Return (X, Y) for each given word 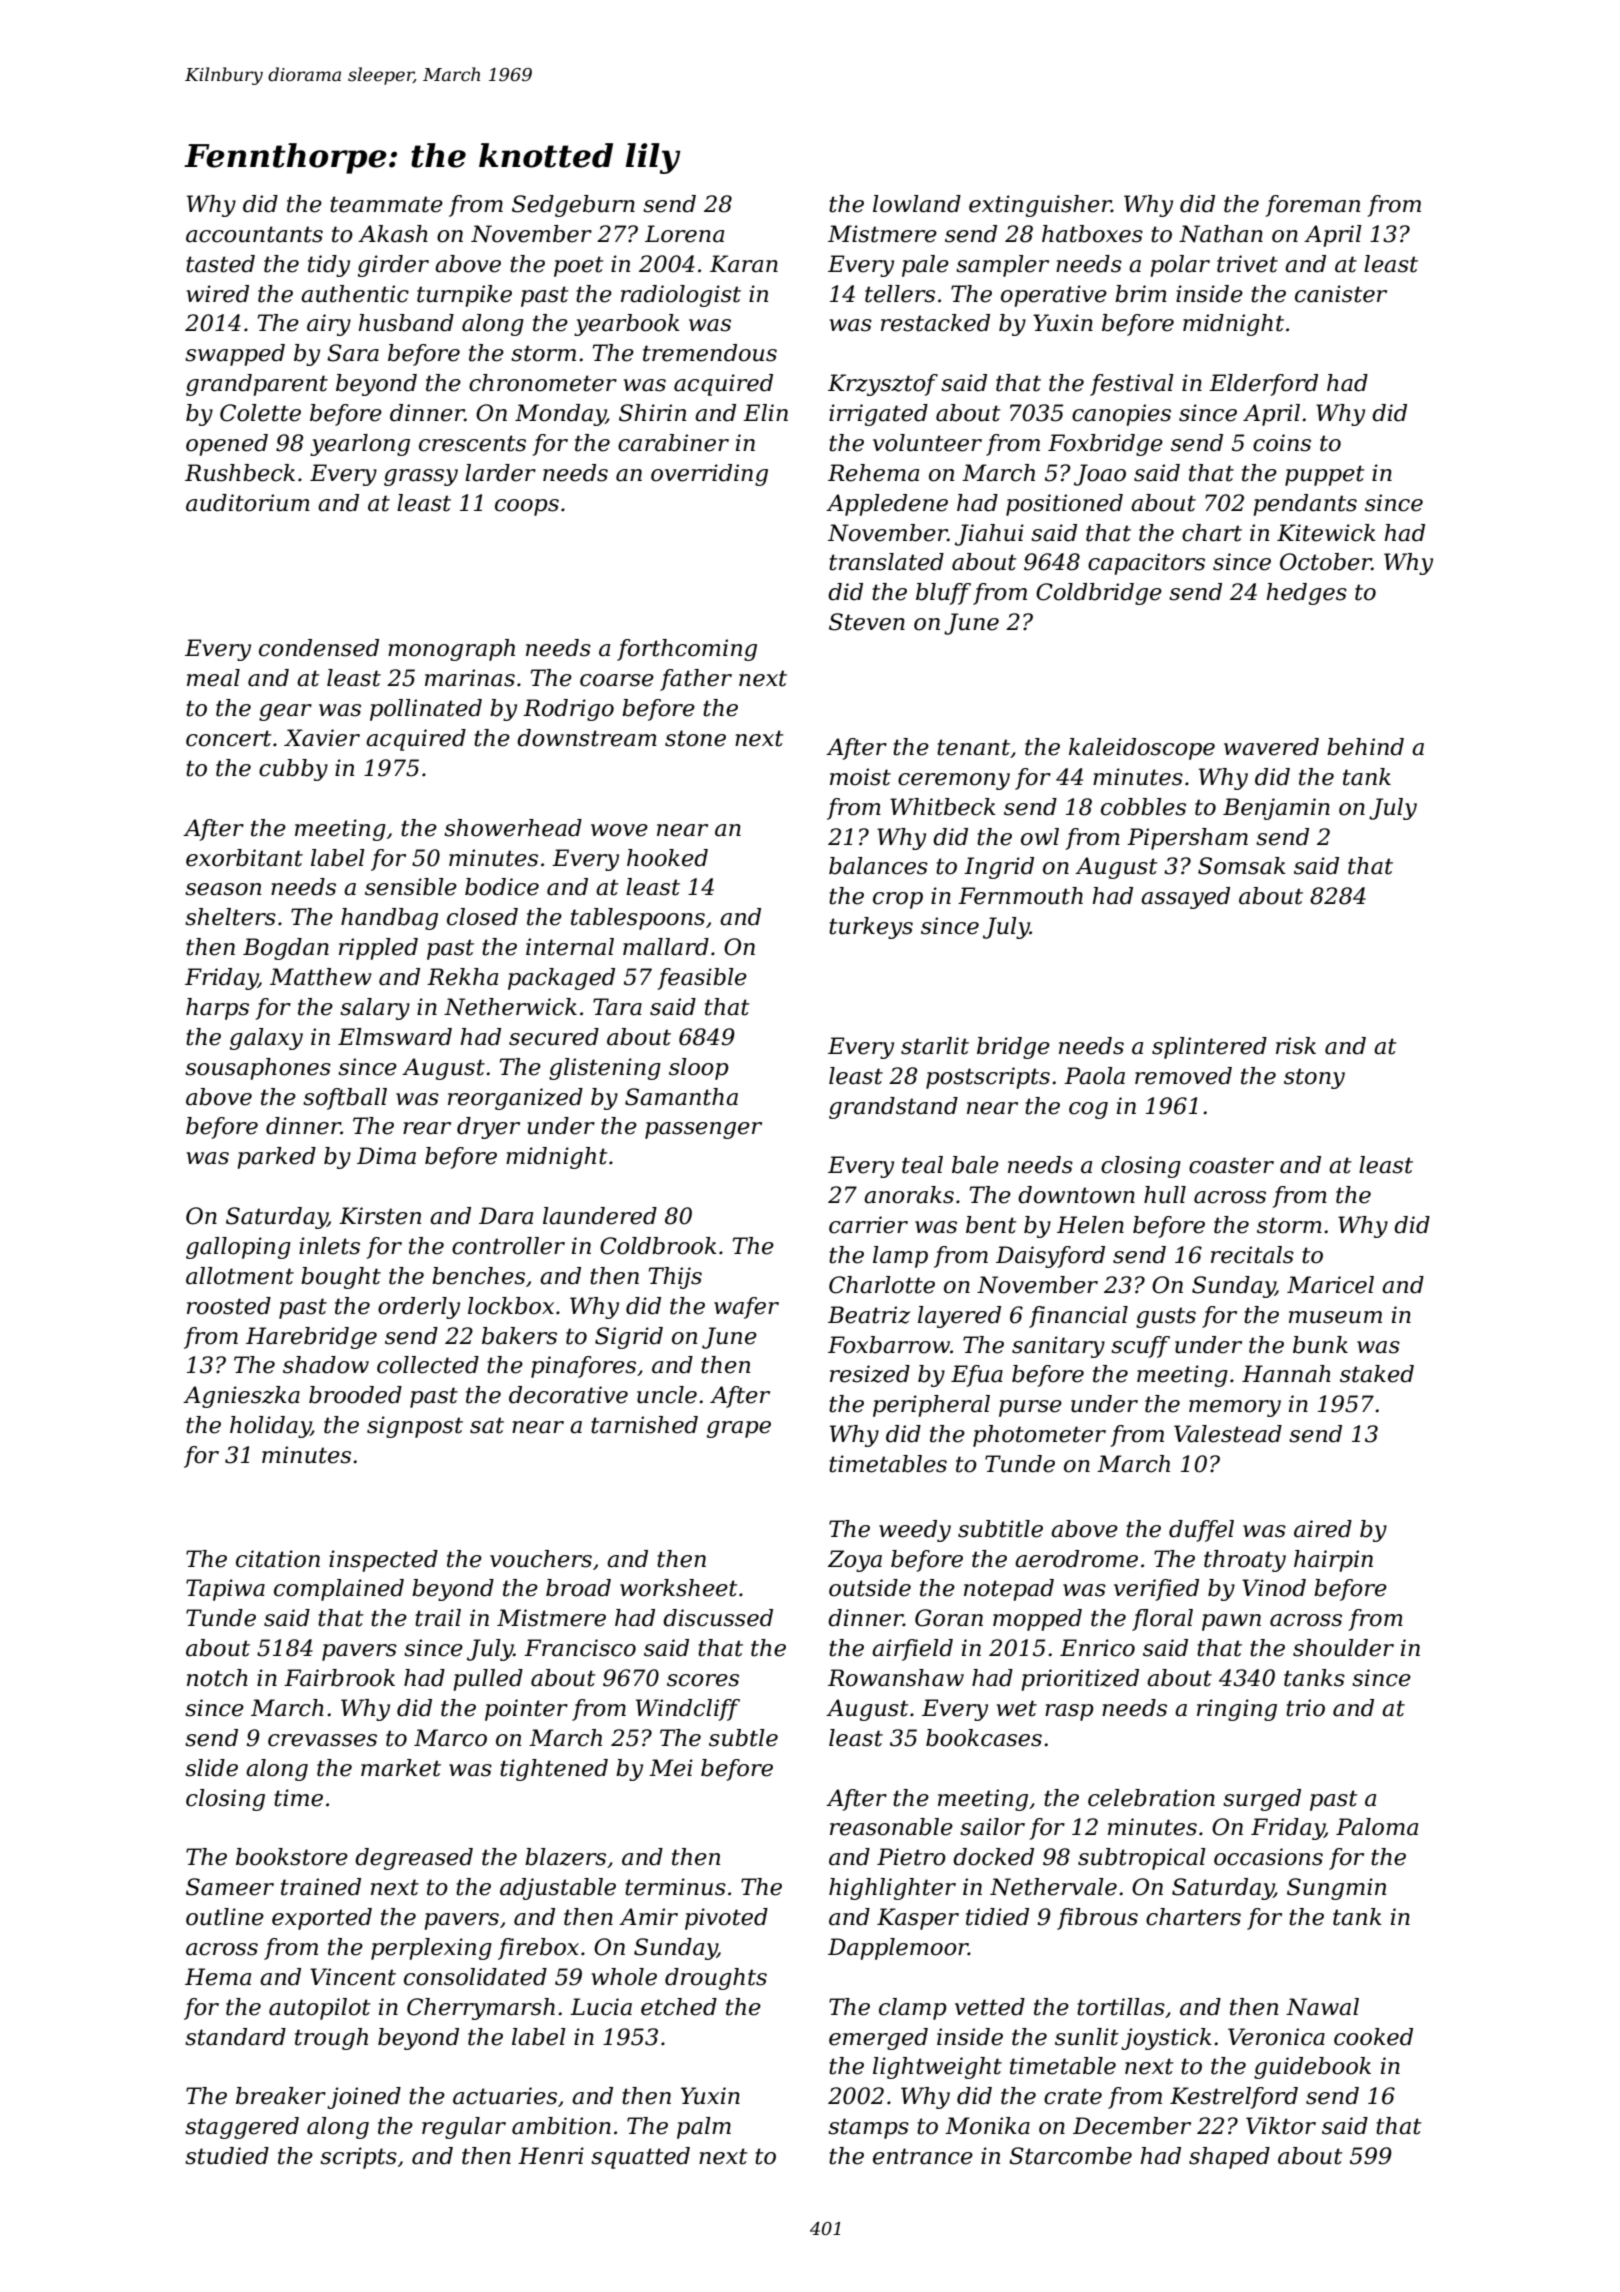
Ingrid (999, 868)
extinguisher (1040, 206)
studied (227, 2156)
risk (1296, 1046)
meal (213, 678)
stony (1314, 1078)
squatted (640, 2158)
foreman (1312, 206)
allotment (240, 1276)
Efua (977, 1376)
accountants (254, 234)
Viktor (1281, 2126)
